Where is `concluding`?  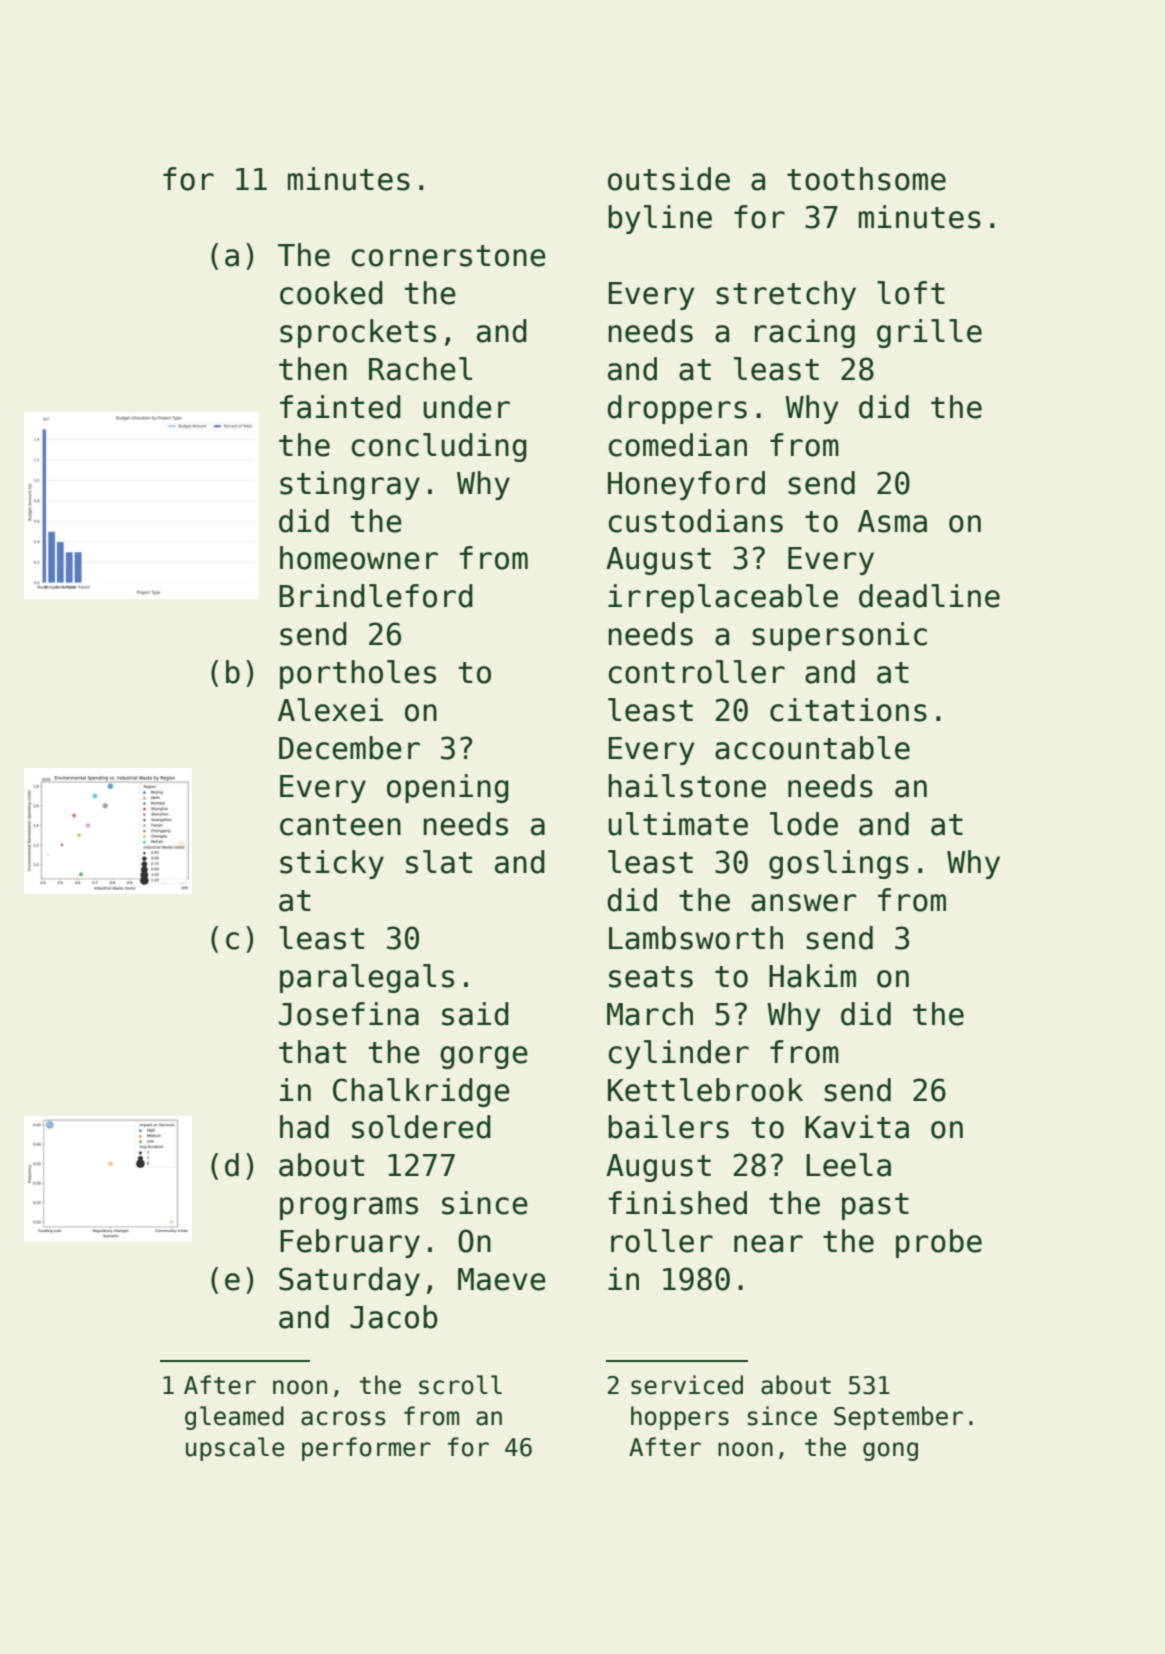
concluding is located at coordinates (439, 447).
